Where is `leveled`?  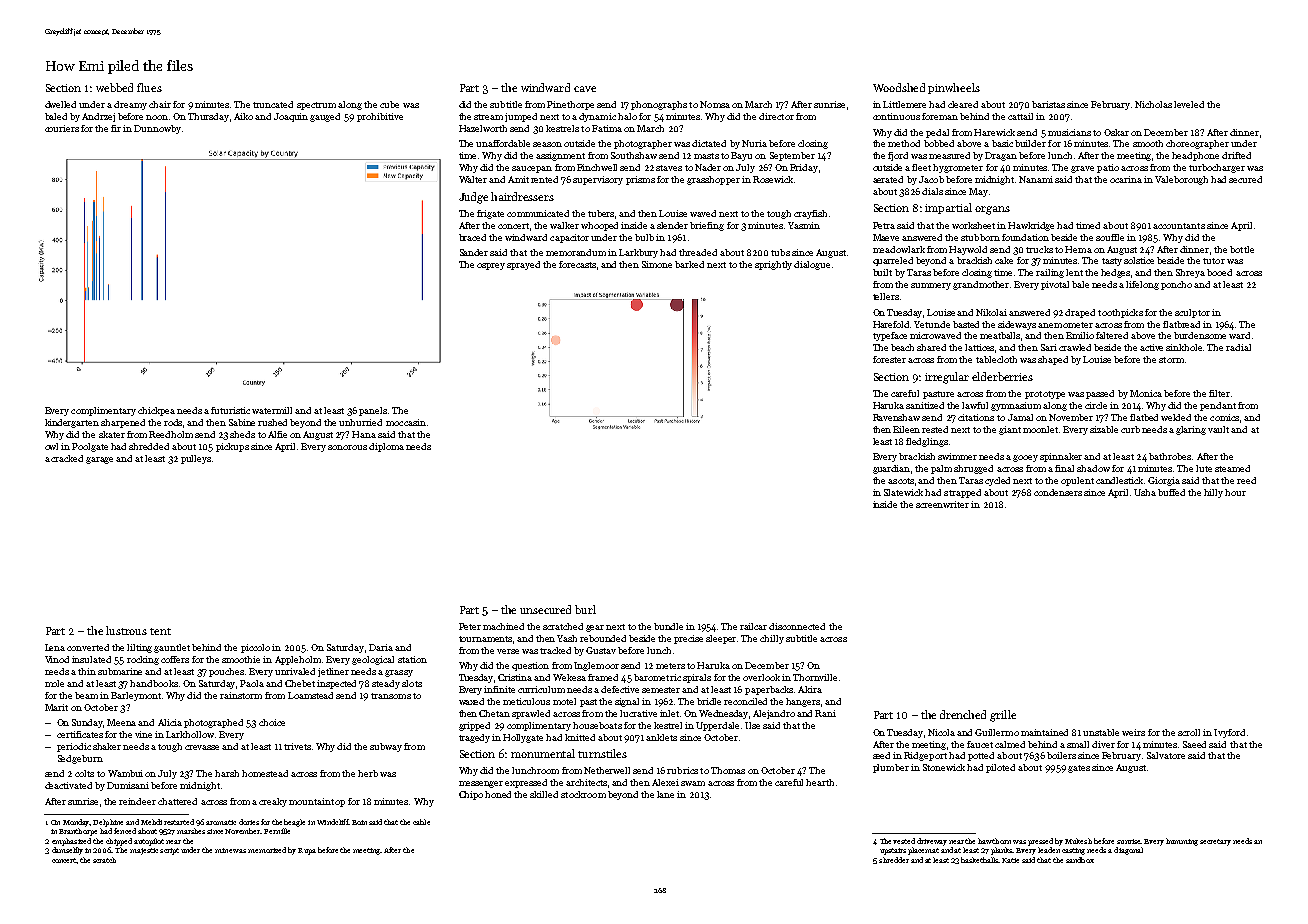 leveled is located at coordinates (1189, 104).
